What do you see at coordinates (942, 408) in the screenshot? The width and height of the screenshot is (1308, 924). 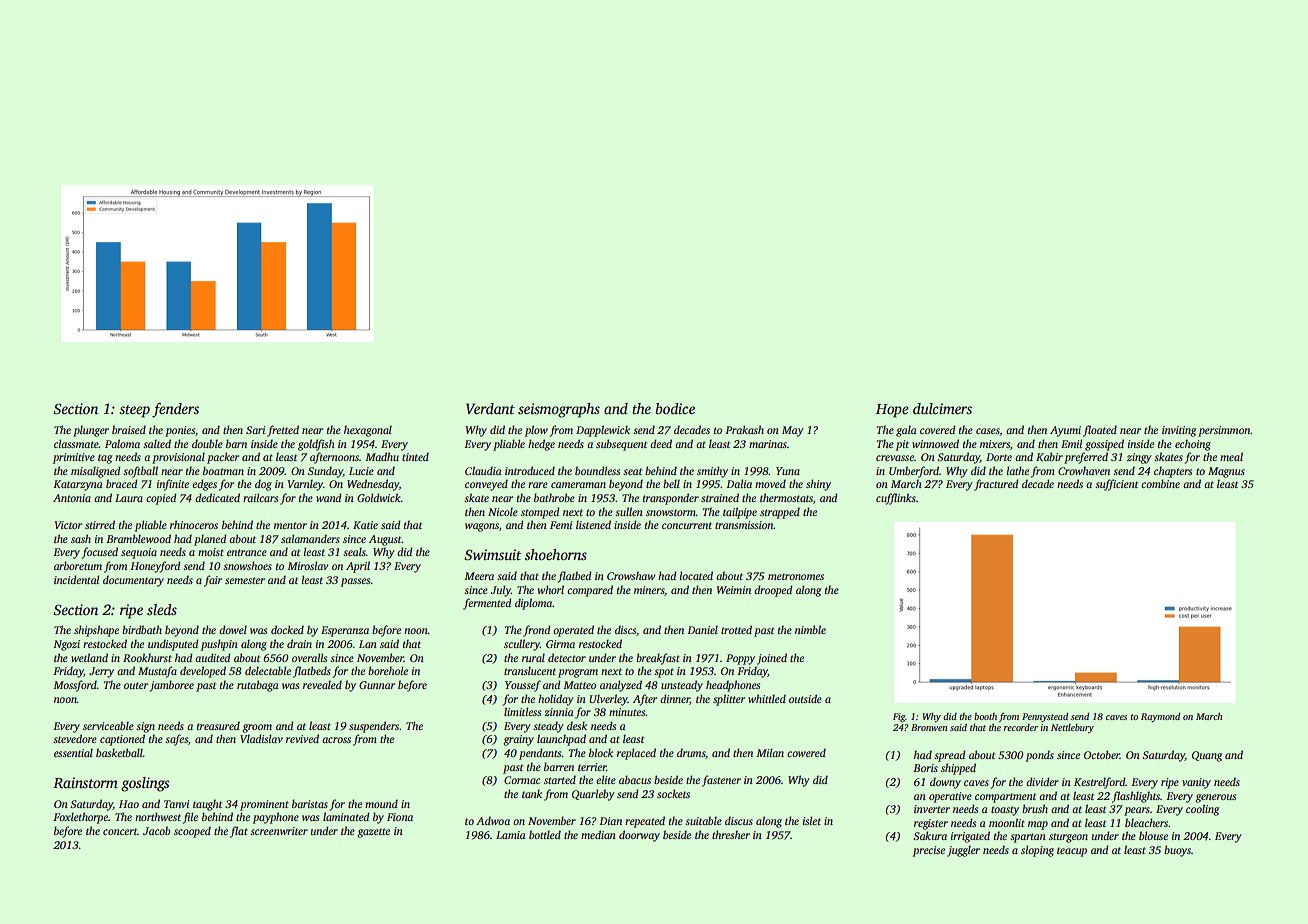 I see `dulcimers` at bounding box center [942, 408].
